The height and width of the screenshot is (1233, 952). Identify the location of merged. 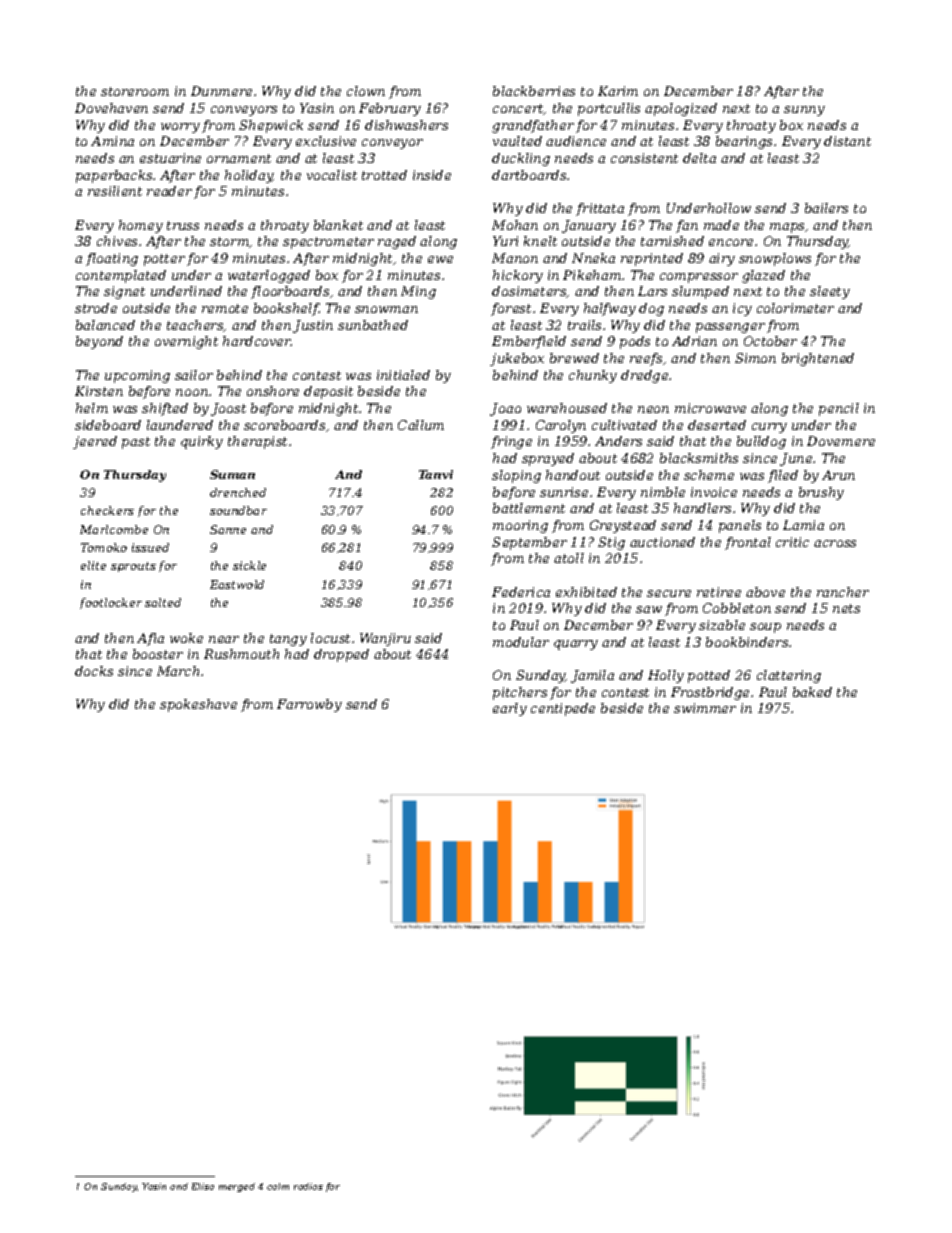
(237, 1187).
